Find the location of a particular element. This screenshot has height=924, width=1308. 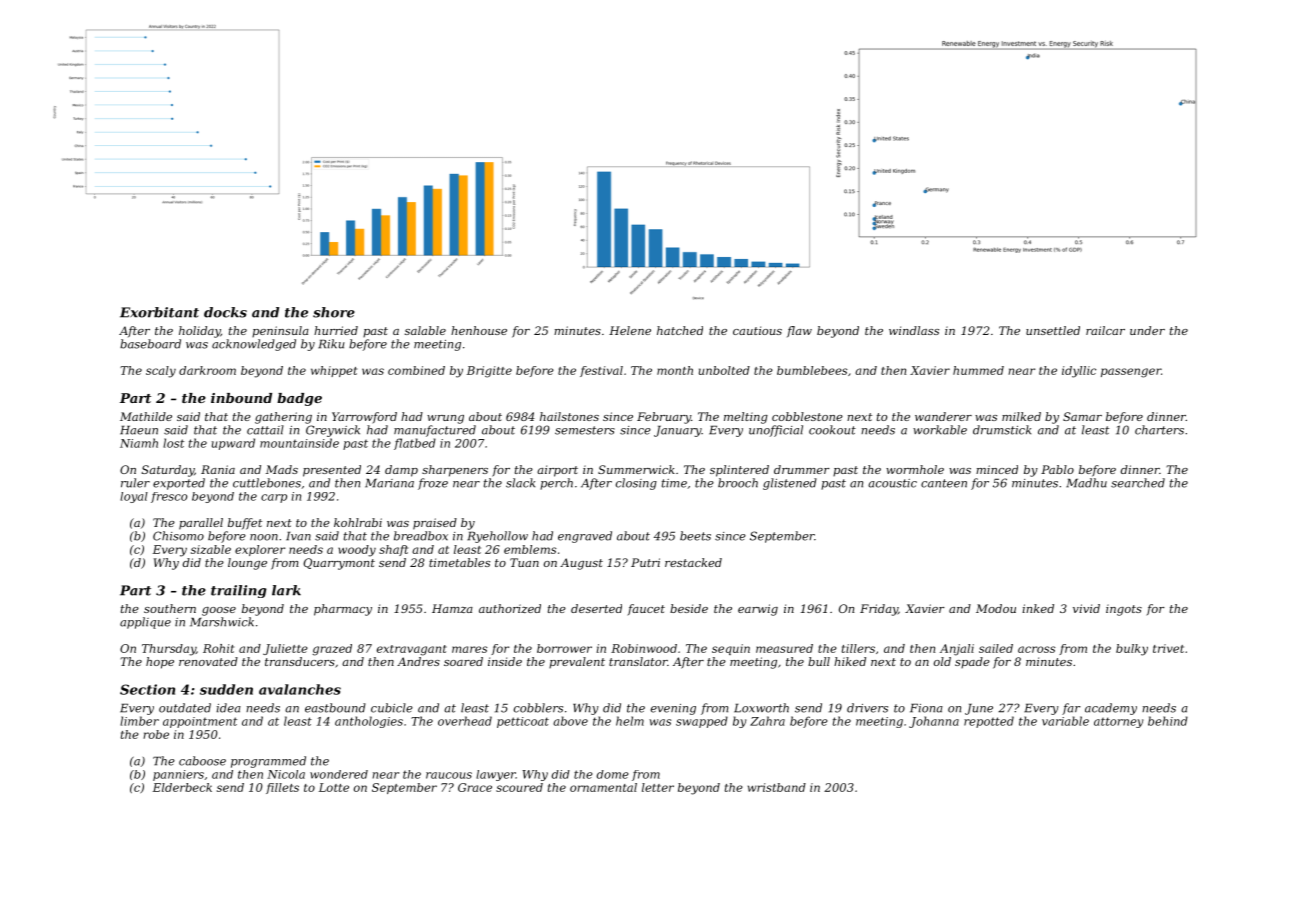

Helene is located at coordinates (630, 330).
